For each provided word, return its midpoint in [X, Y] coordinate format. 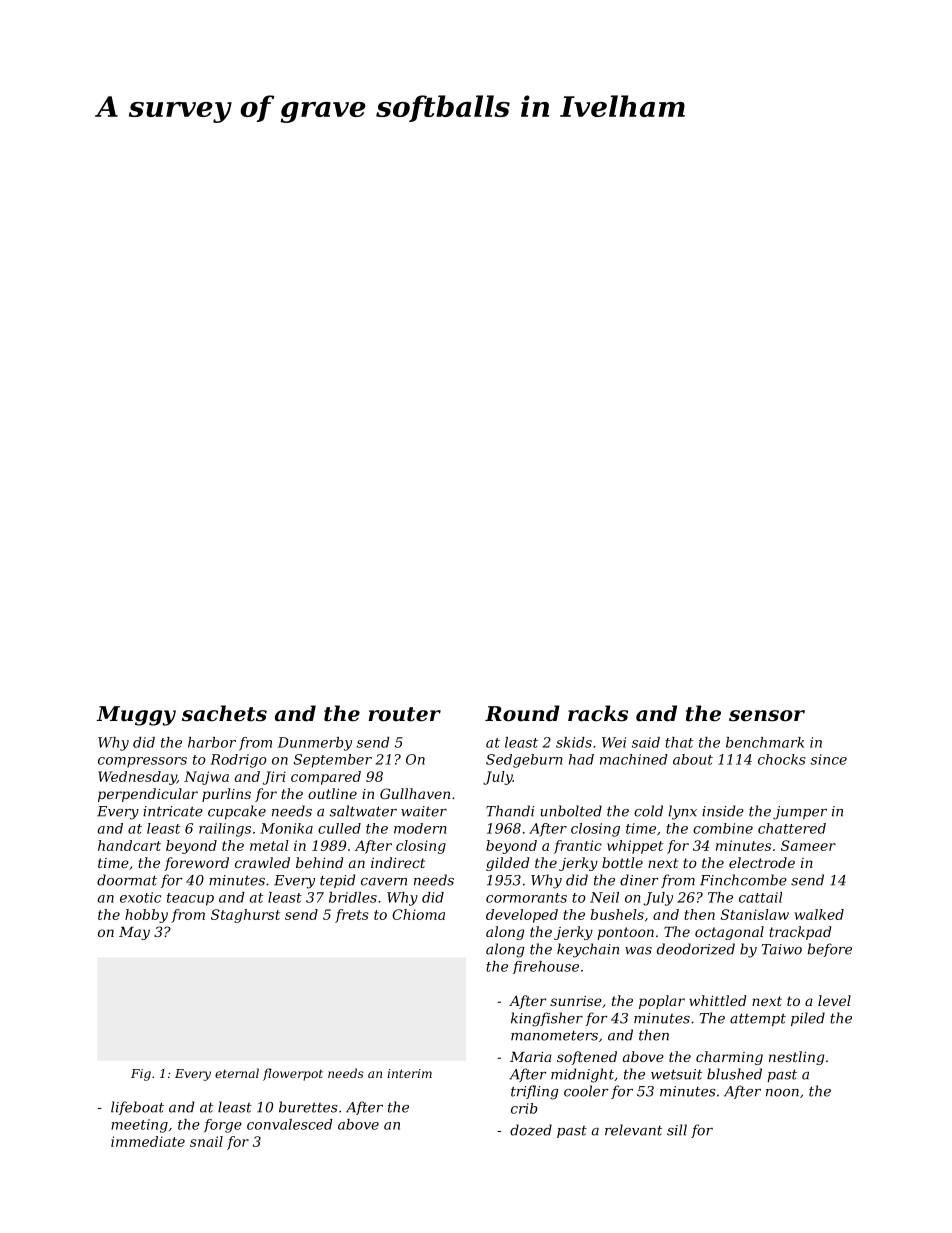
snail [206, 1141]
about [693, 759]
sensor [767, 716]
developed [522, 916]
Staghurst [245, 916]
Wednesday [137, 778]
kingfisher [547, 1019]
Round [522, 713]
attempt [758, 1019]
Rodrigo [238, 761]
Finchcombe [743, 880]
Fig [141, 1075]
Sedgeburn [524, 761]
